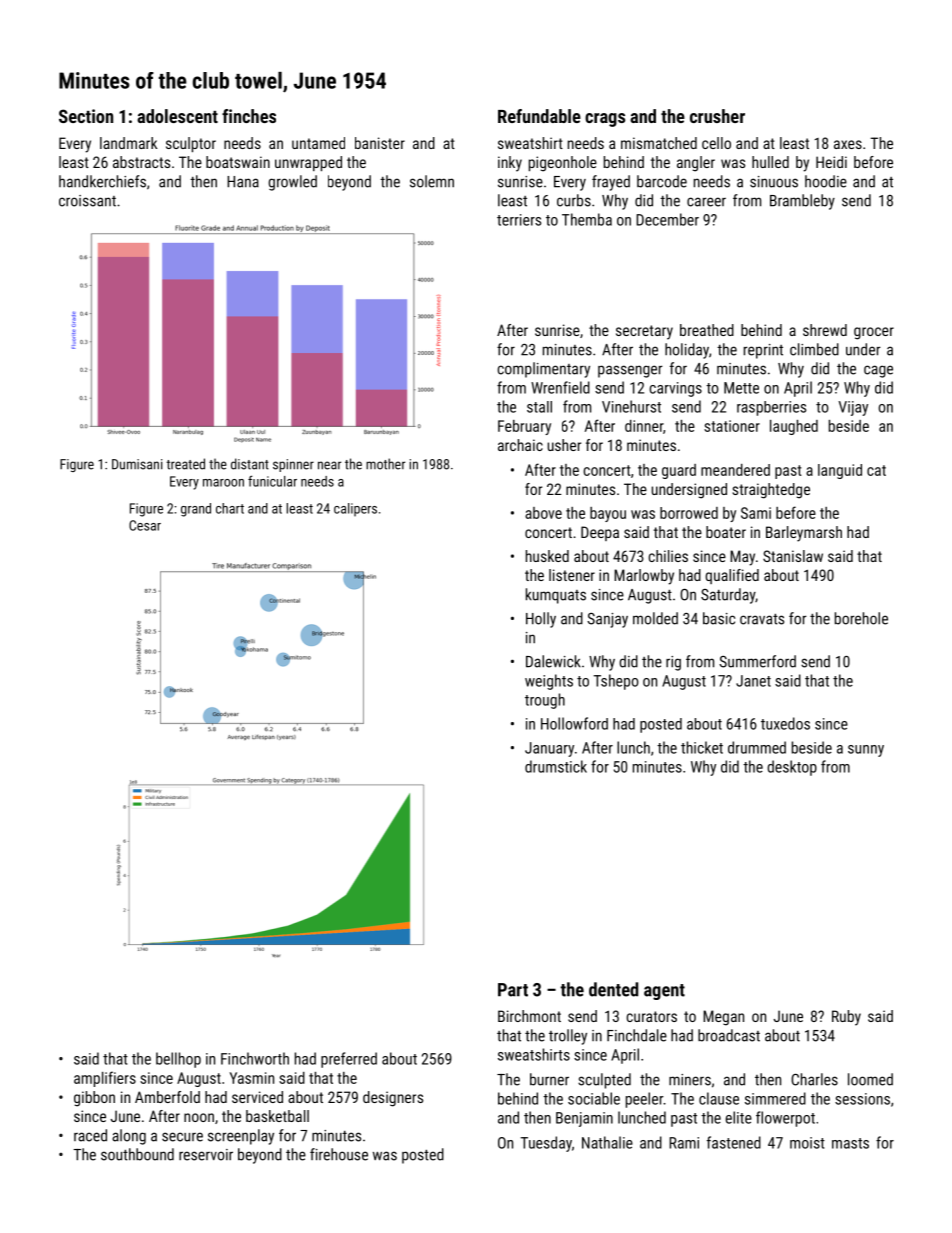  I want to click on grocer, so click(874, 333).
